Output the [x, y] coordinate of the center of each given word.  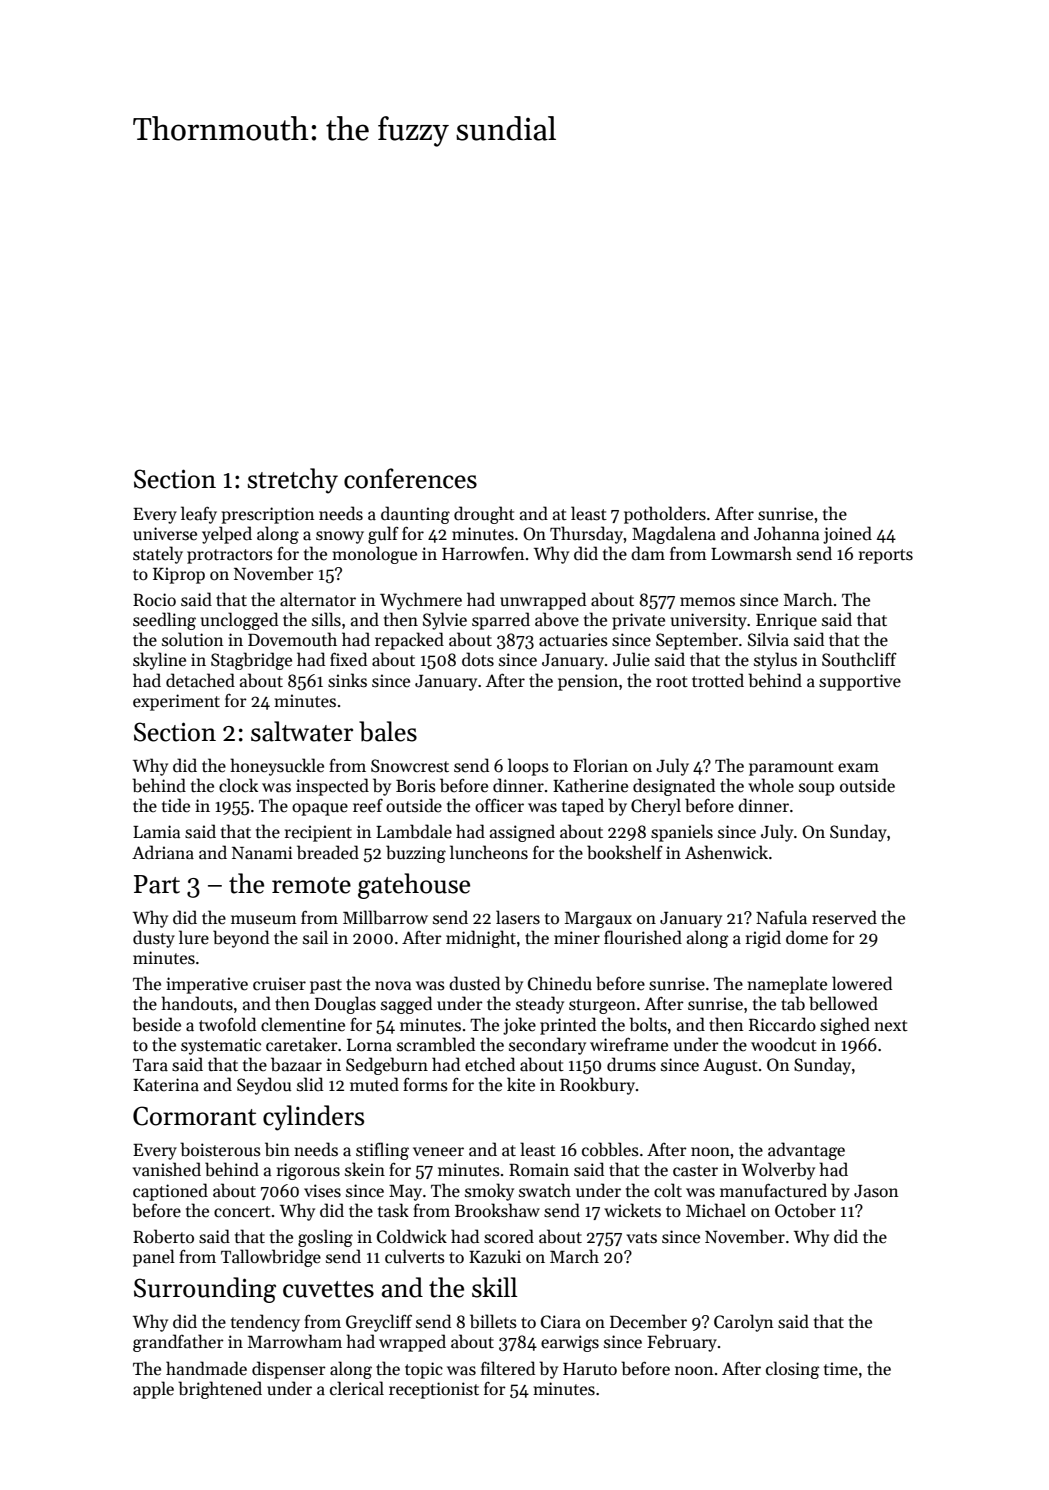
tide [176, 805]
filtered [508, 1368]
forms [425, 1084]
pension [588, 682]
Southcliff [859, 659]
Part [157, 884]
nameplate [787, 985]
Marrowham [295, 1341]
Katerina [166, 1085]
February [682, 1343]
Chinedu [560, 983]
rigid [763, 939]
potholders [665, 515]
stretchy [293, 481]
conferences [410, 478]
